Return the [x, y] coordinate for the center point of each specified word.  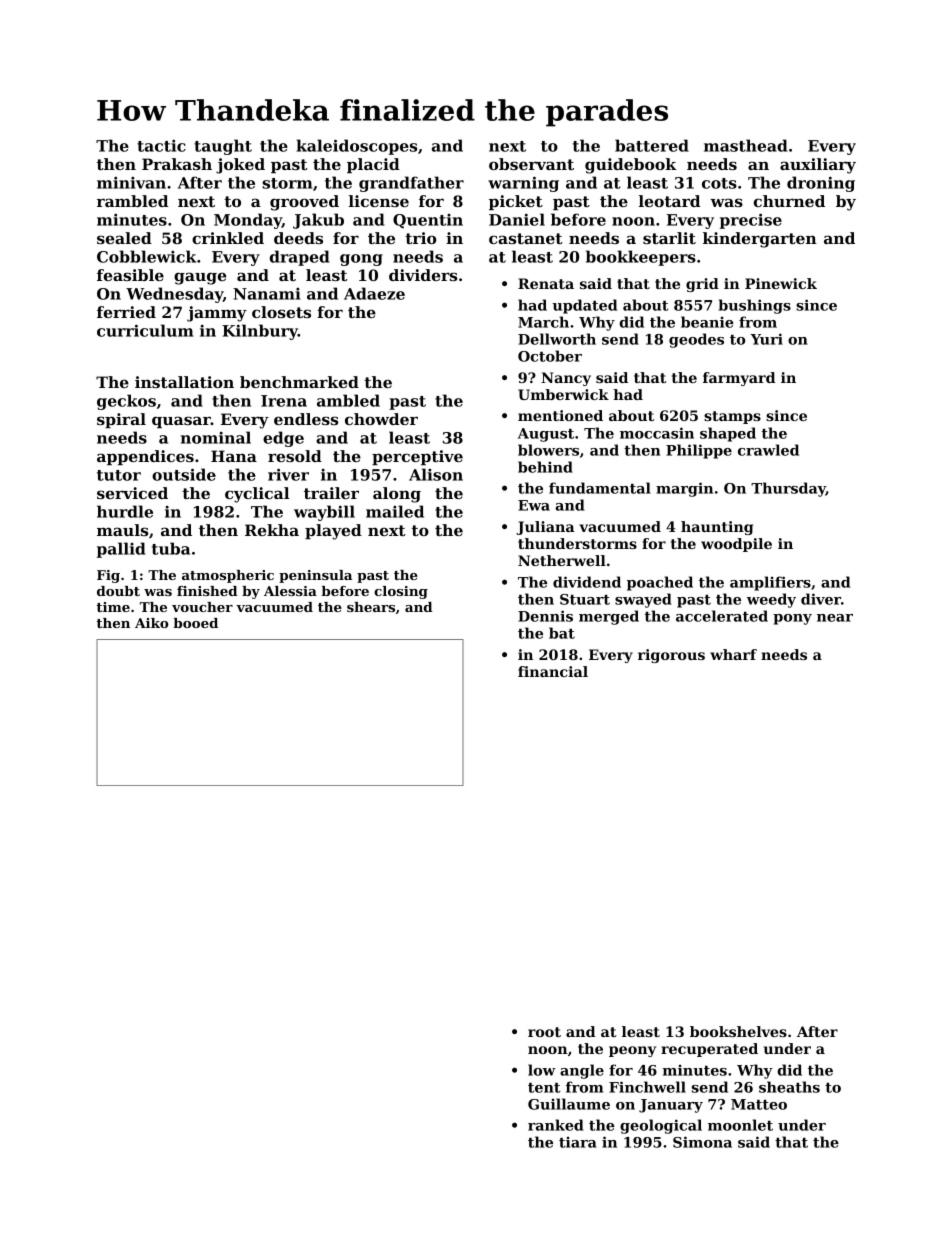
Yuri [766, 339]
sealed [124, 238]
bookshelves [738, 1031]
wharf [733, 654]
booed [196, 623]
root [544, 1032]
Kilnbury [260, 332]
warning [523, 184]
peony [632, 1051]
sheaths [789, 1087]
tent [544, 1088]
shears [371, 607]
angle [582, 1071]
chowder [381, 419]
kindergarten [760, 240]
